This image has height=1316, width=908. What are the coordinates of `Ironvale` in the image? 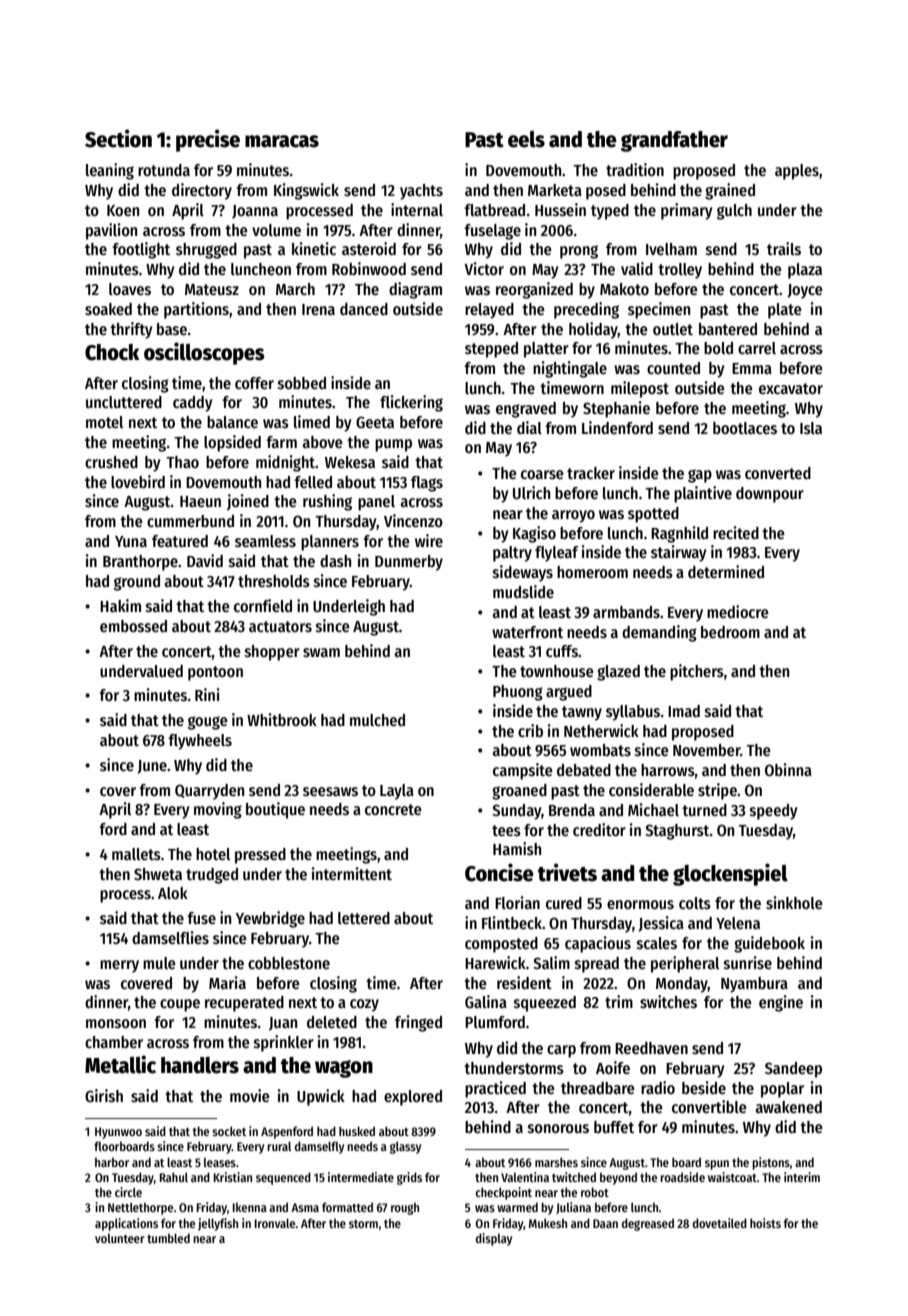 It's located at (275, 1223).
